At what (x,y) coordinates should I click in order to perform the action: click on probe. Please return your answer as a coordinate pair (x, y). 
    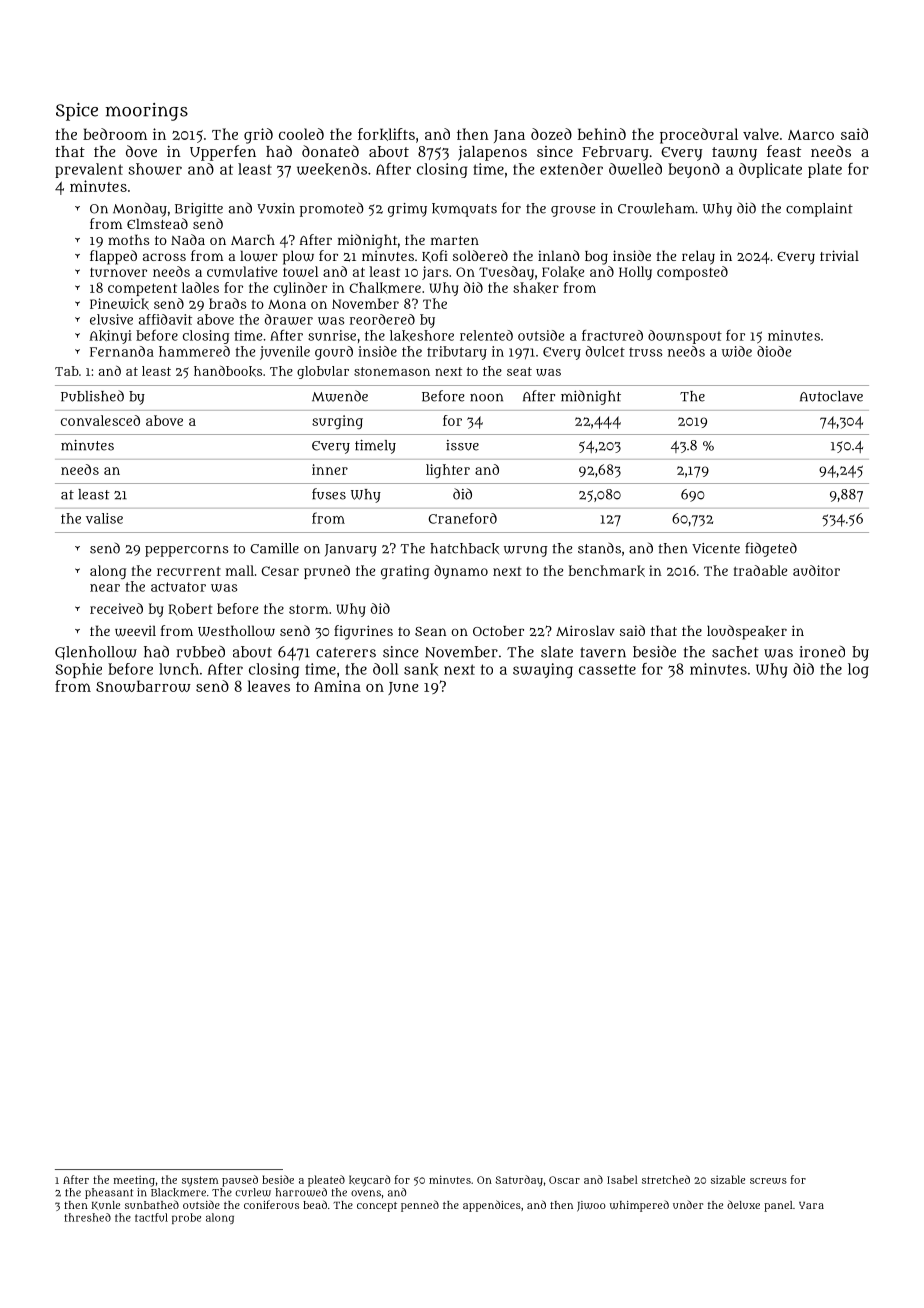
    Looking at the image, I should click on (186, 1218).
